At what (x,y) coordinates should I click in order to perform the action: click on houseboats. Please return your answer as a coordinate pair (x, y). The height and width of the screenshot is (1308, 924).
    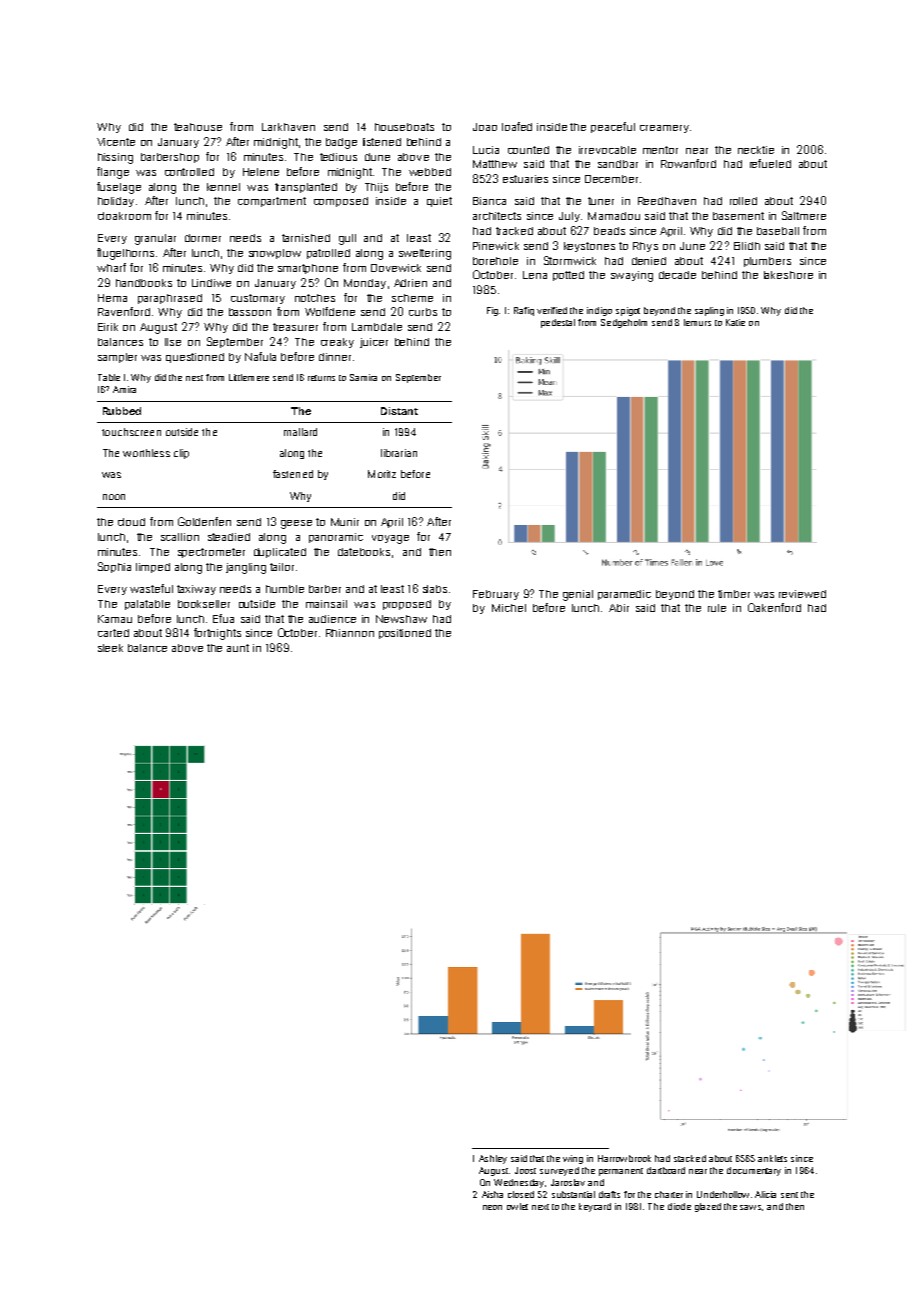
    Looking at the image, I should click on (404, 127).
